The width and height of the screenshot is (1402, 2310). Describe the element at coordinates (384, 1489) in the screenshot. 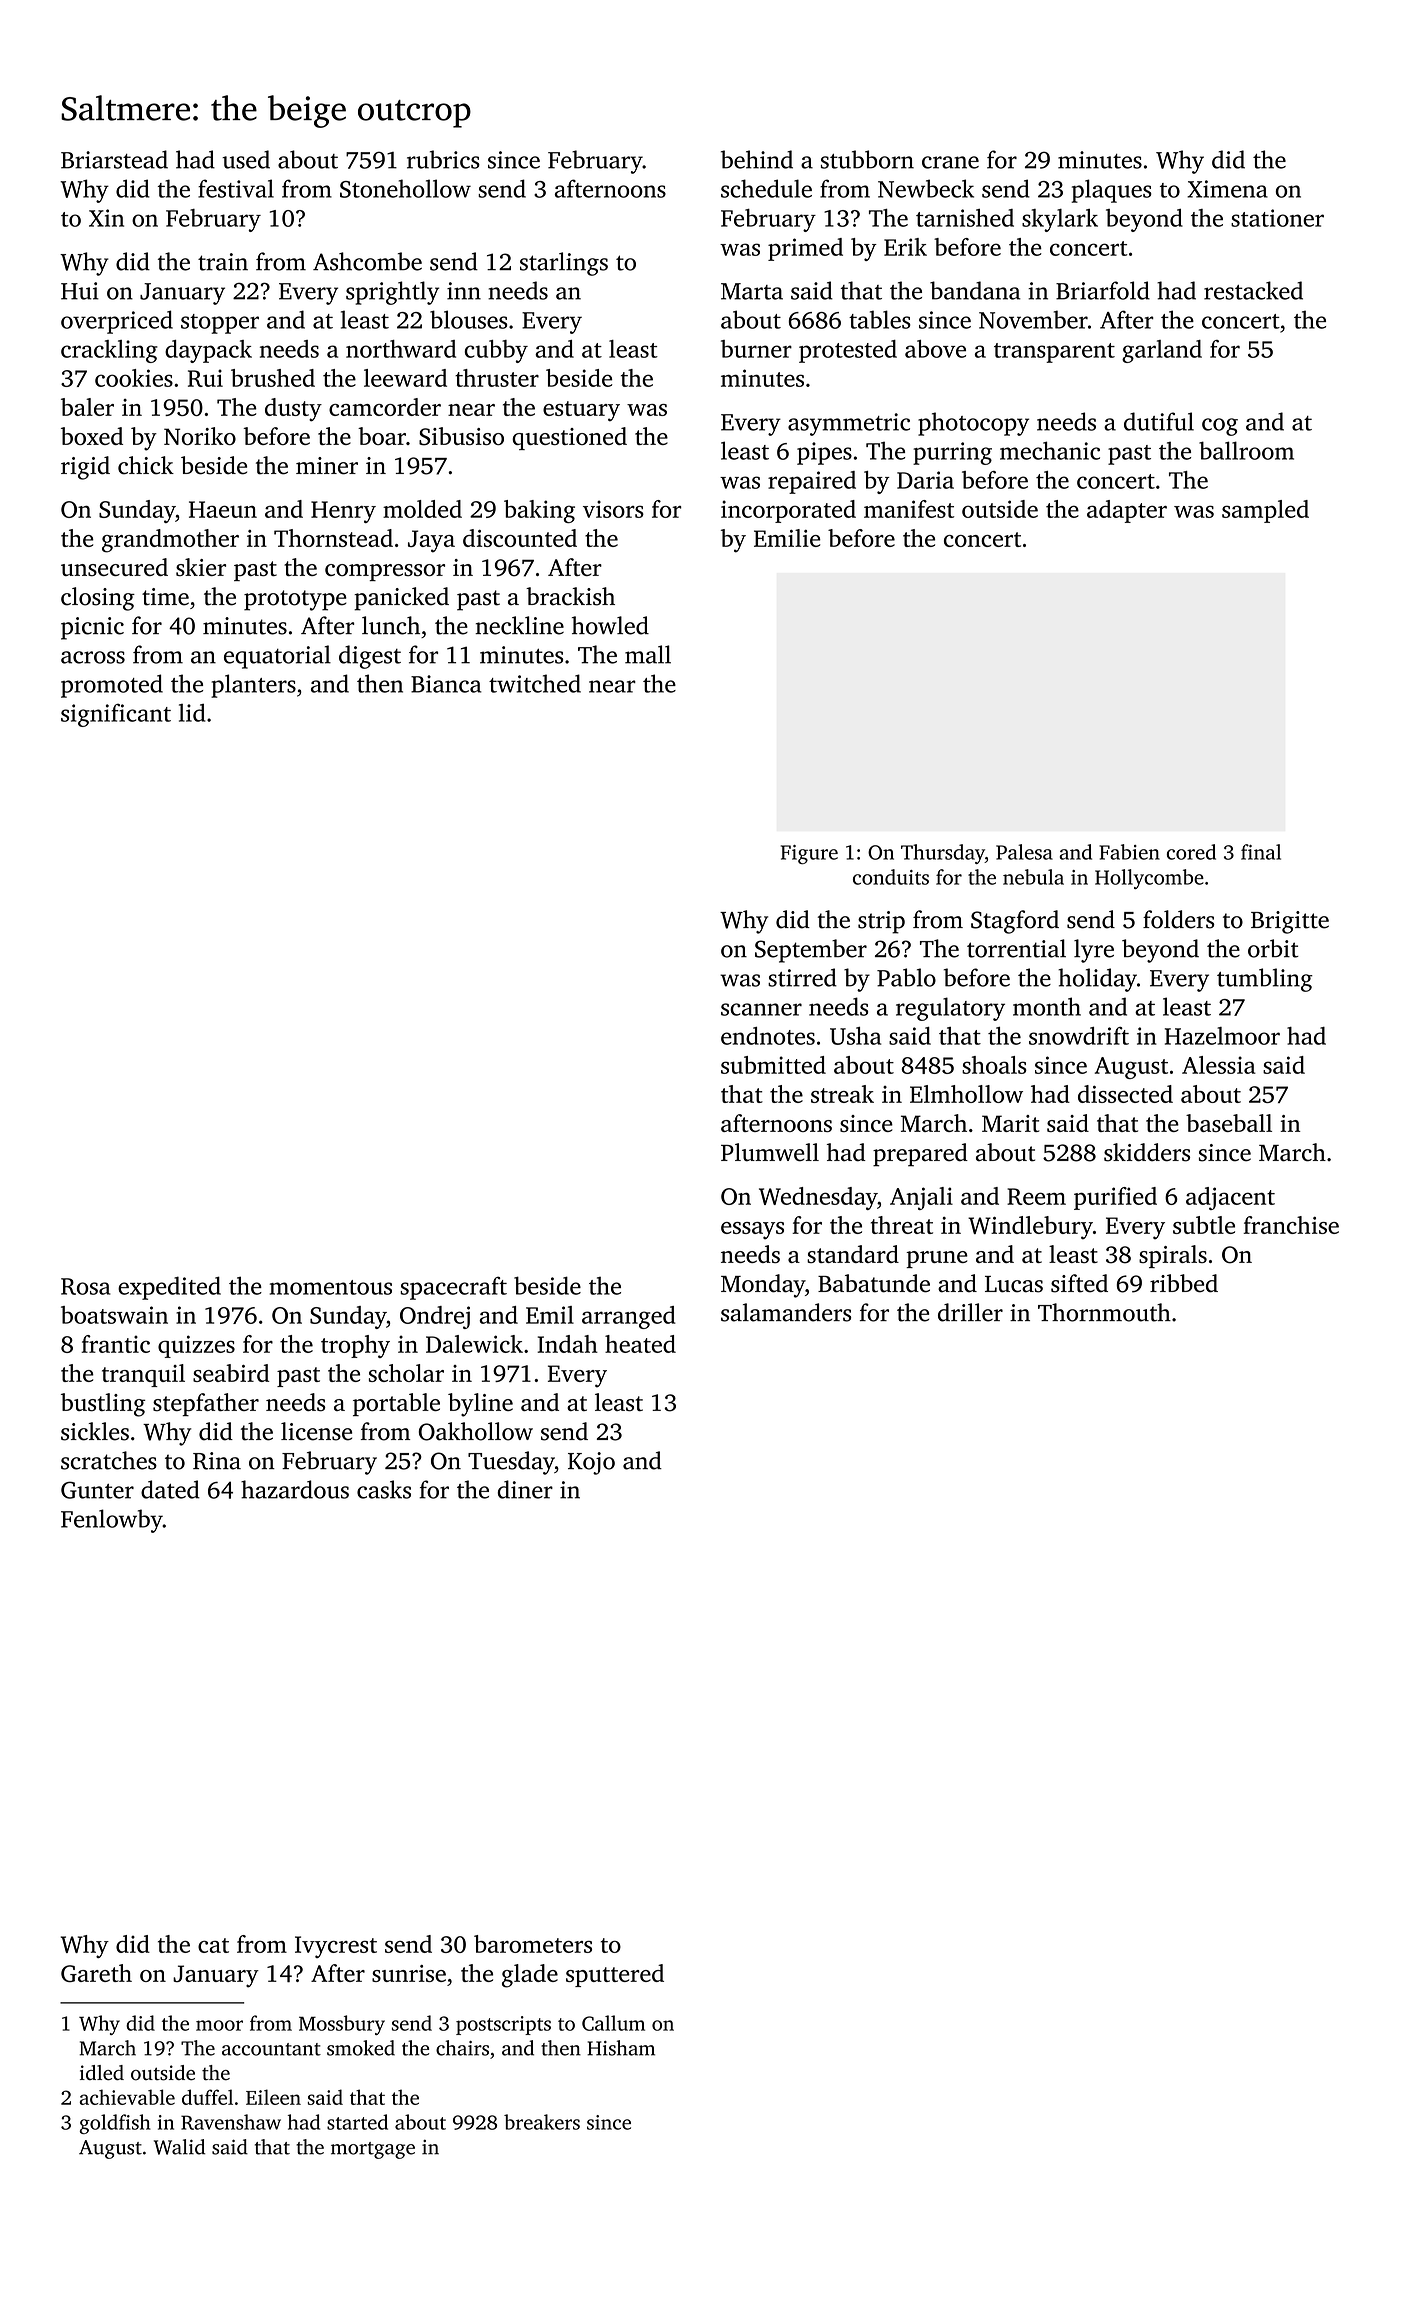

I see `casks` at that location.
